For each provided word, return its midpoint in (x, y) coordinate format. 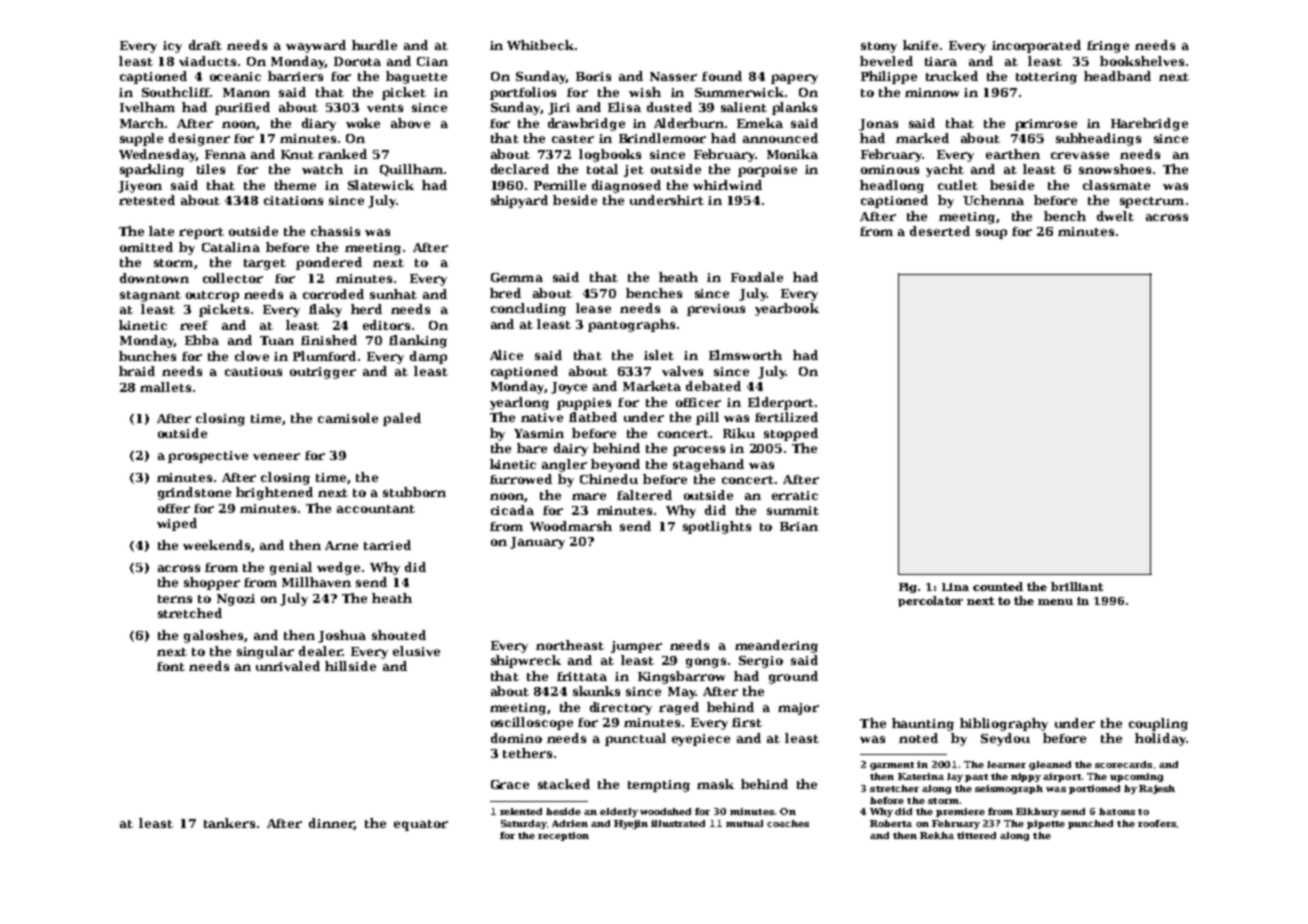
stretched (190, 613)
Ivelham (147, 107)
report (201, 233)
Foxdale (757, 277)
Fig (908, 588)
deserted (940, 231)
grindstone (194, 493)
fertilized (786, 417)
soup (991, 234)
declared (520, 169)
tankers (229, 823)
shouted (399, 635)
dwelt (1115, 216)
